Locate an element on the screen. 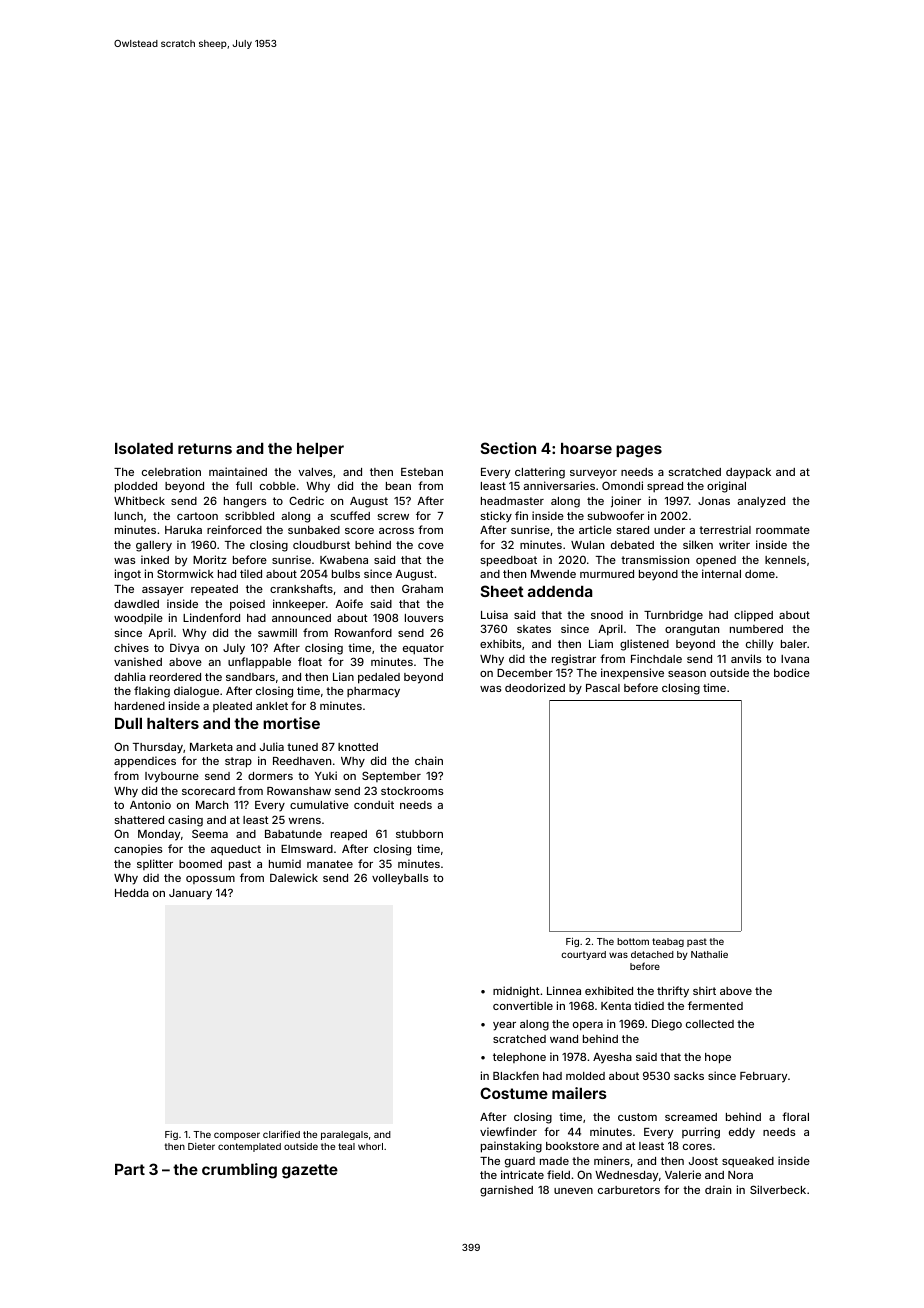 This screenshot has width=924, height=1308. January is located at coordinates (190, 894).
